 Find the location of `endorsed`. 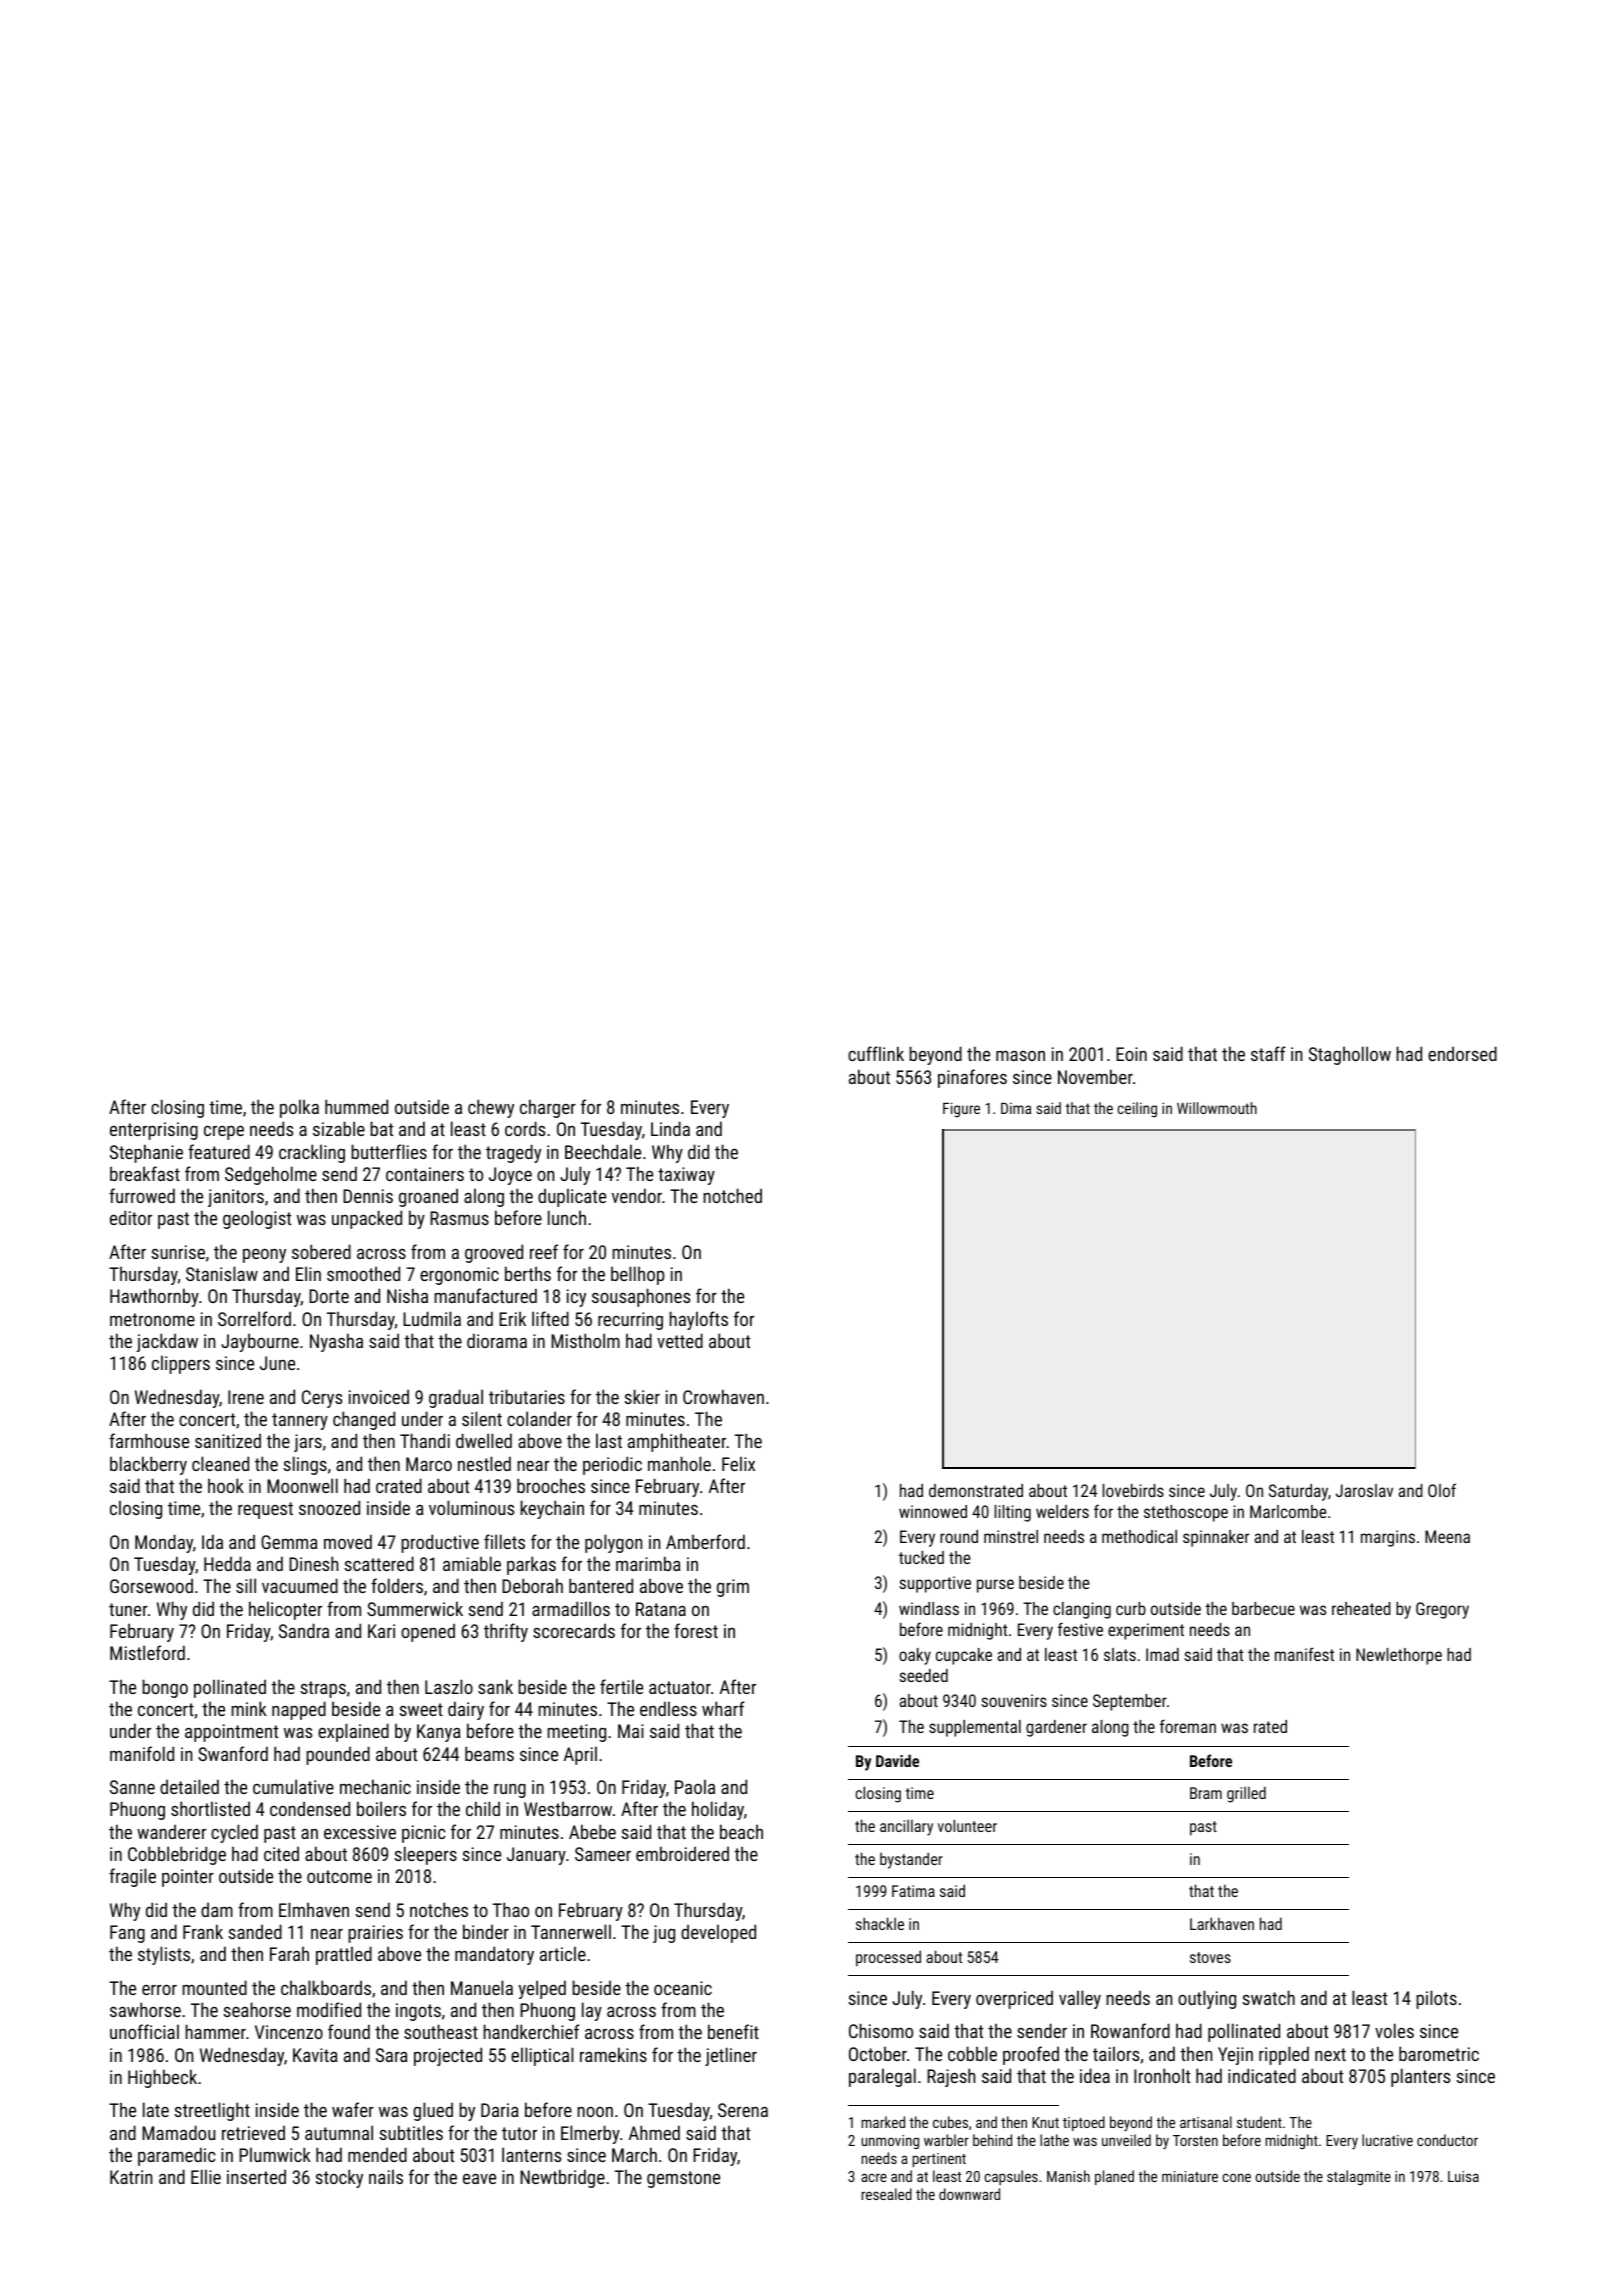

endorsed is located at coordinates (1462, 1053).
